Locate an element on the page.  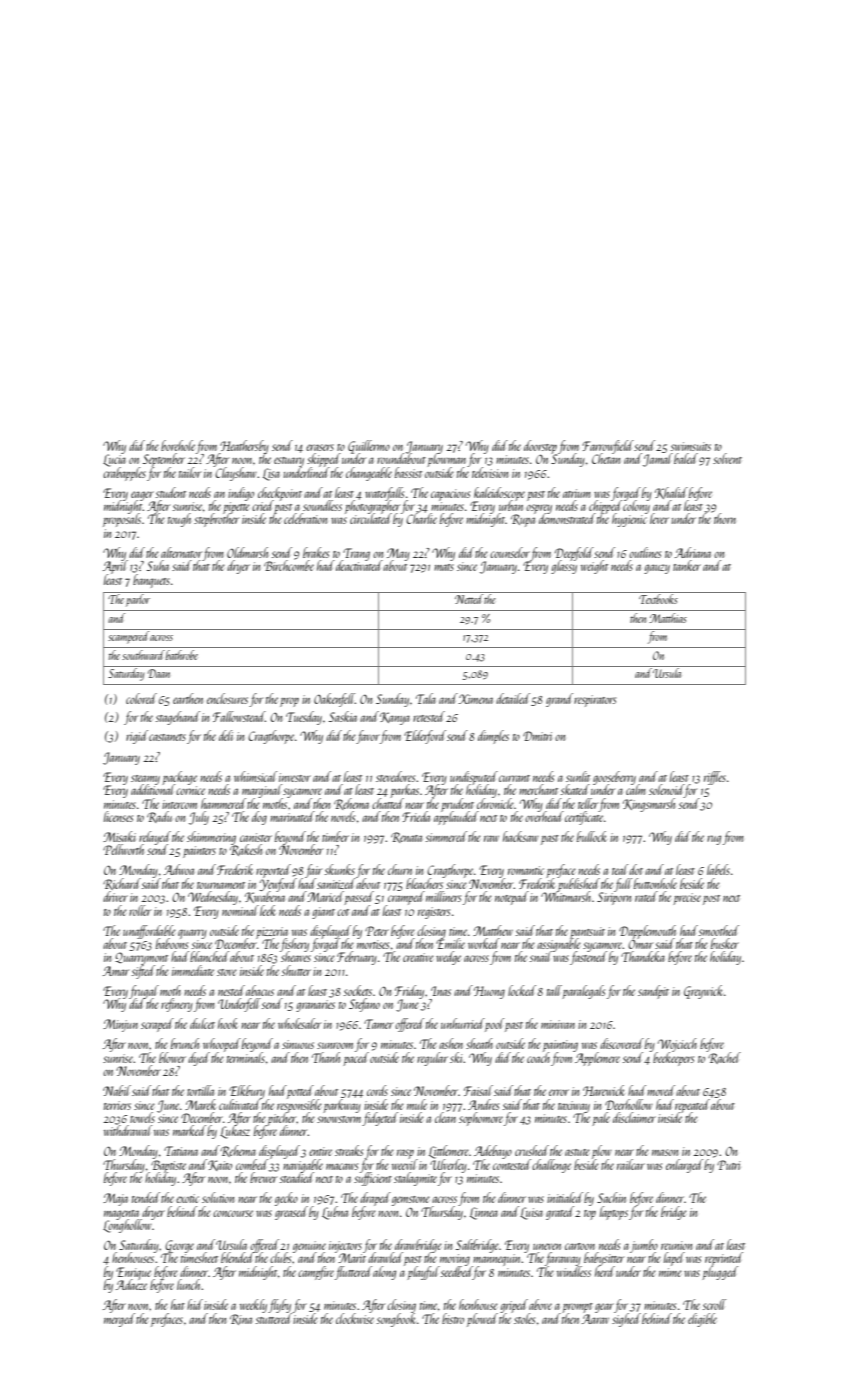
Lucia is located at coordinates (114, 460).
